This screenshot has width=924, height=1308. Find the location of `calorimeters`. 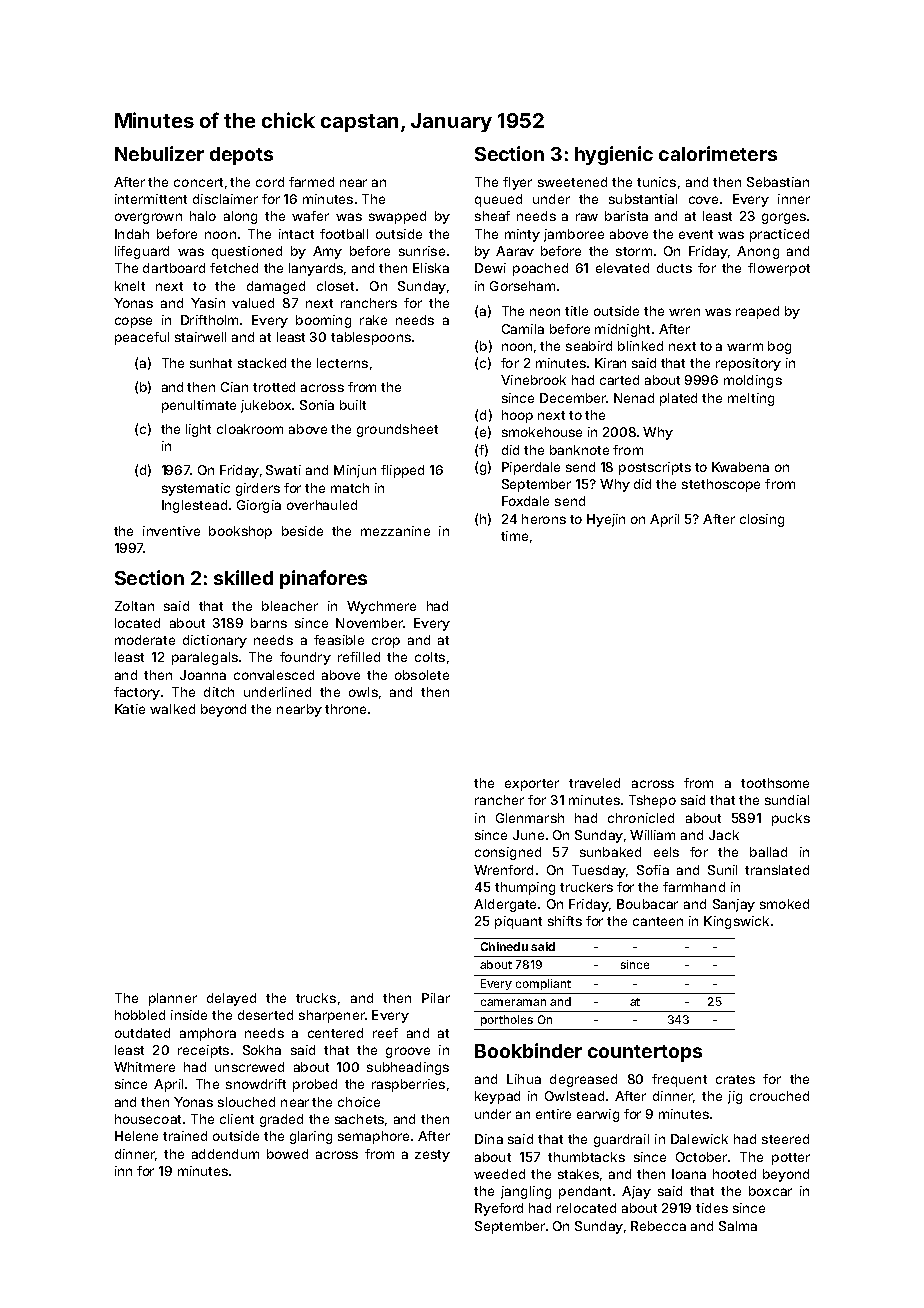

calorimeters is located at coordinates (718, 153).
